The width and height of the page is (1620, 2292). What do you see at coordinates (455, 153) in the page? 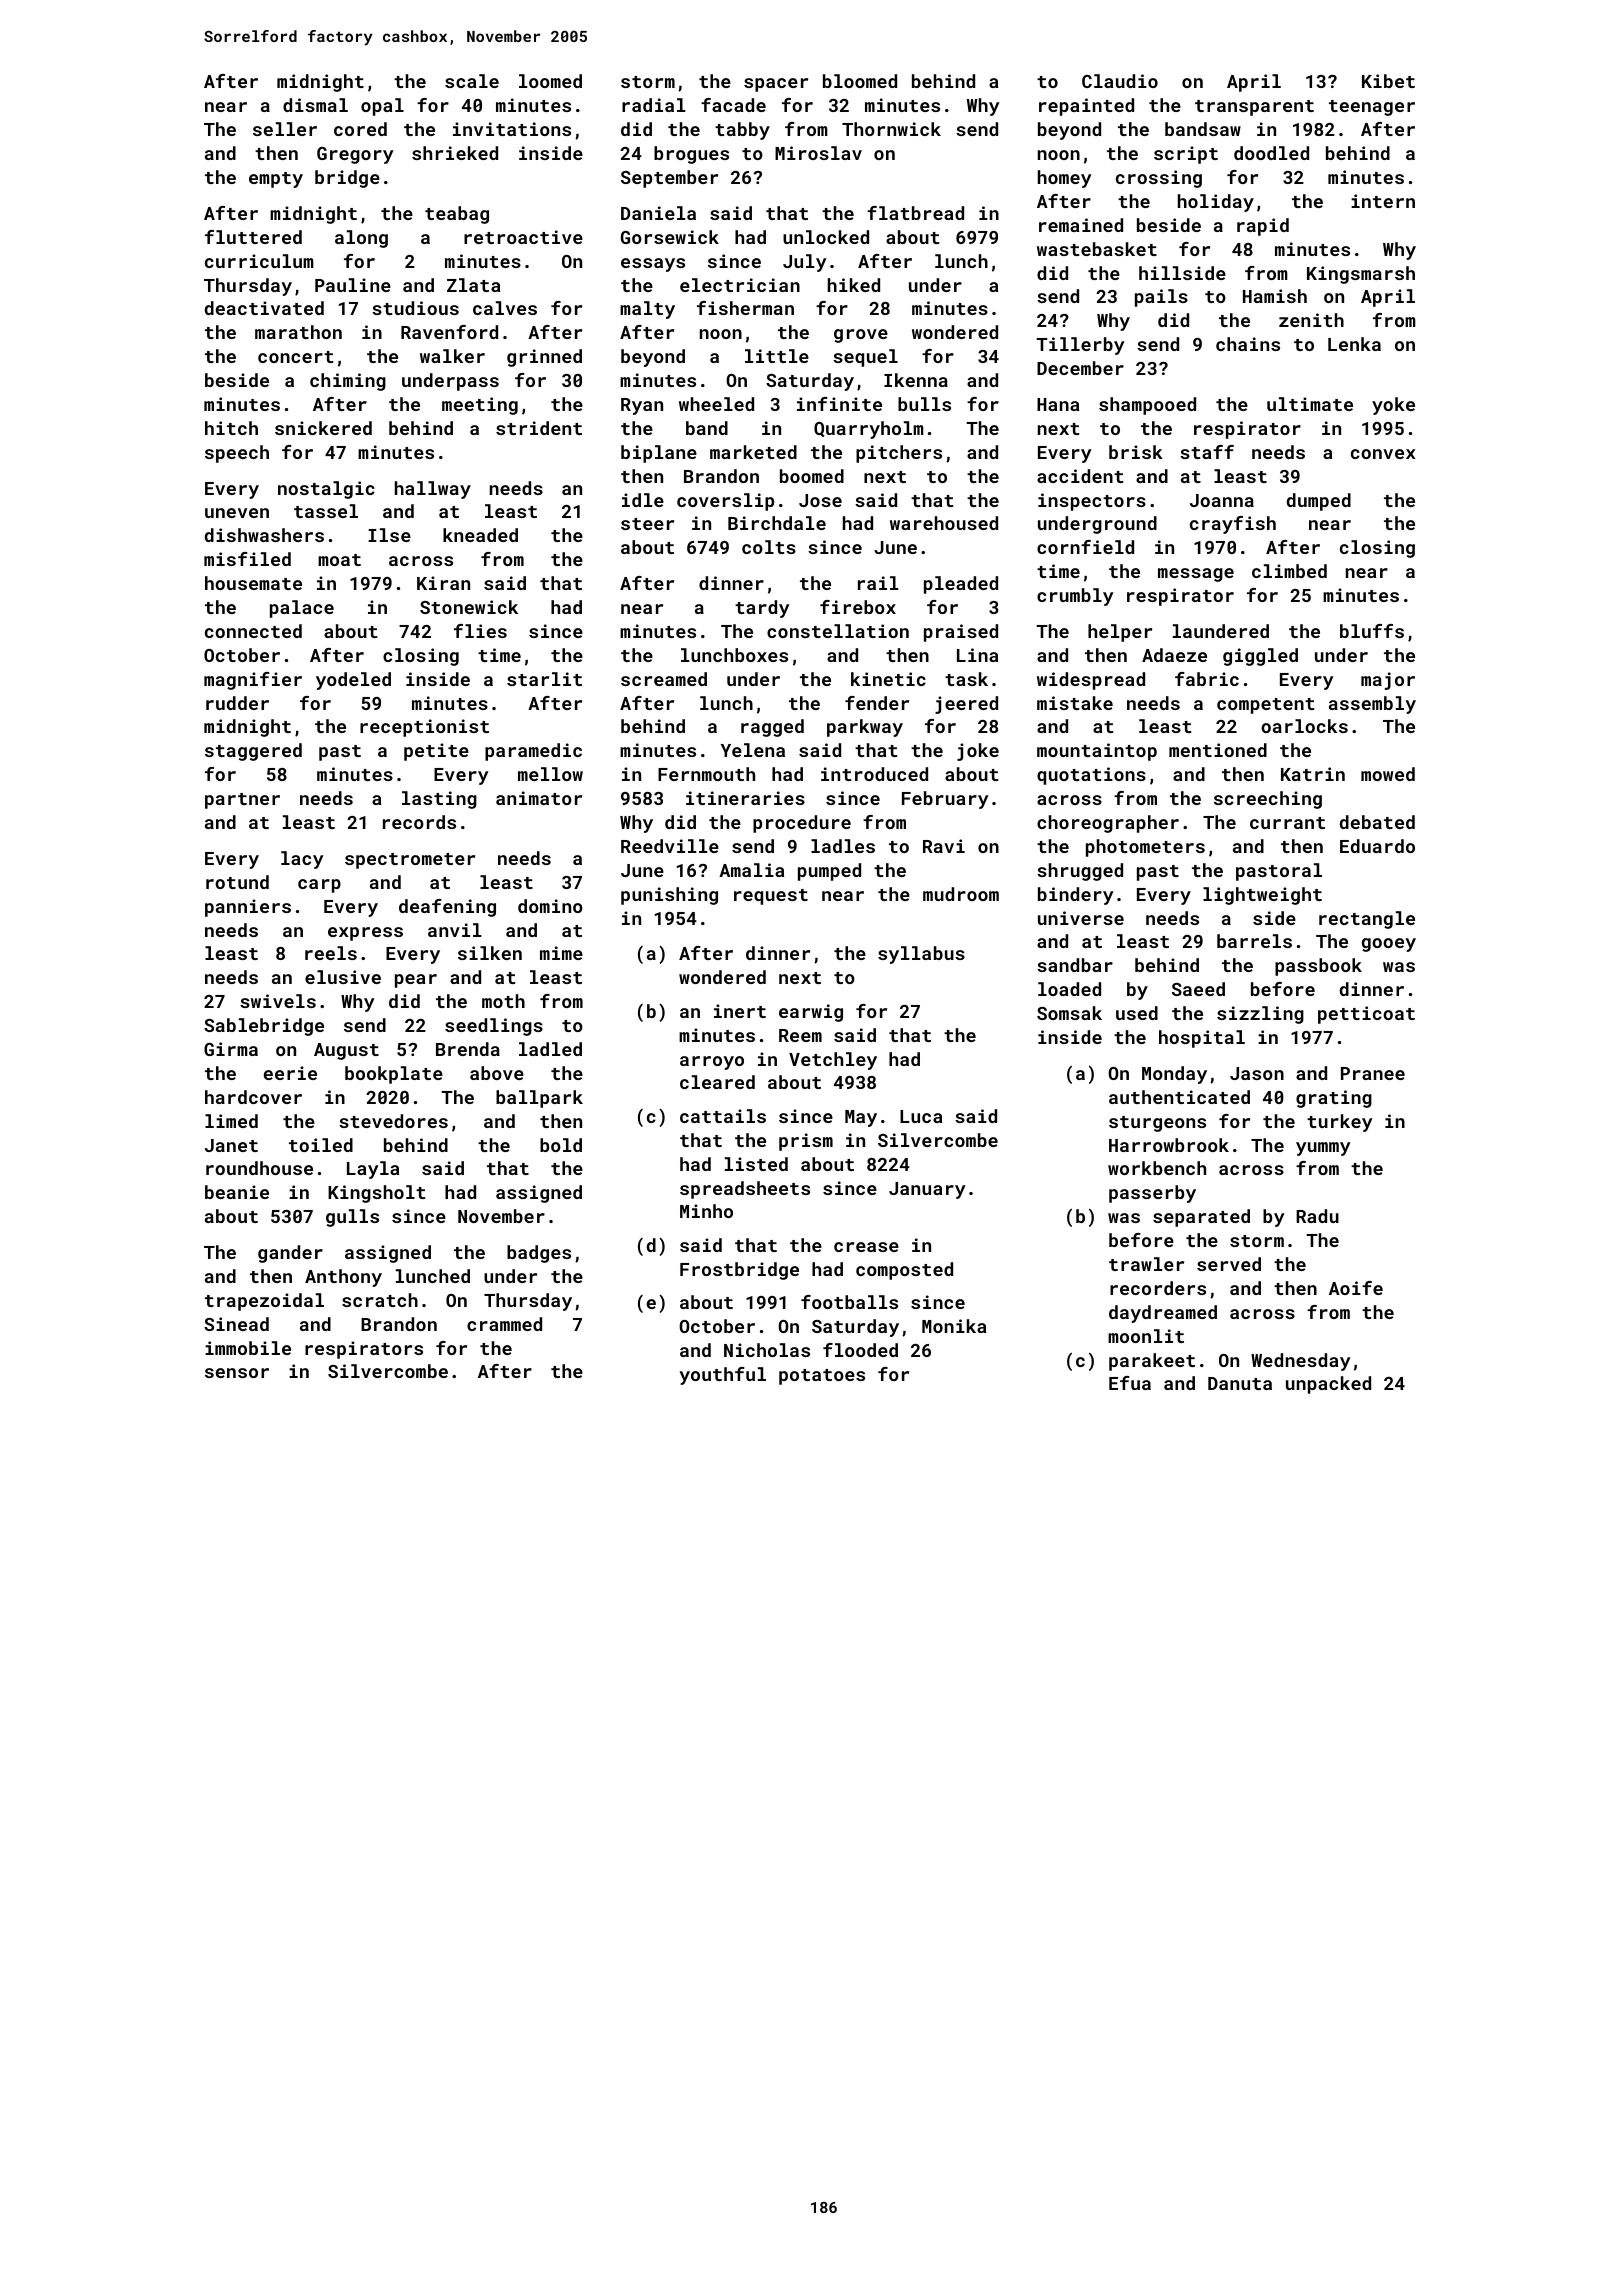
I see `shrieked` at bounding box center [455, 153].
